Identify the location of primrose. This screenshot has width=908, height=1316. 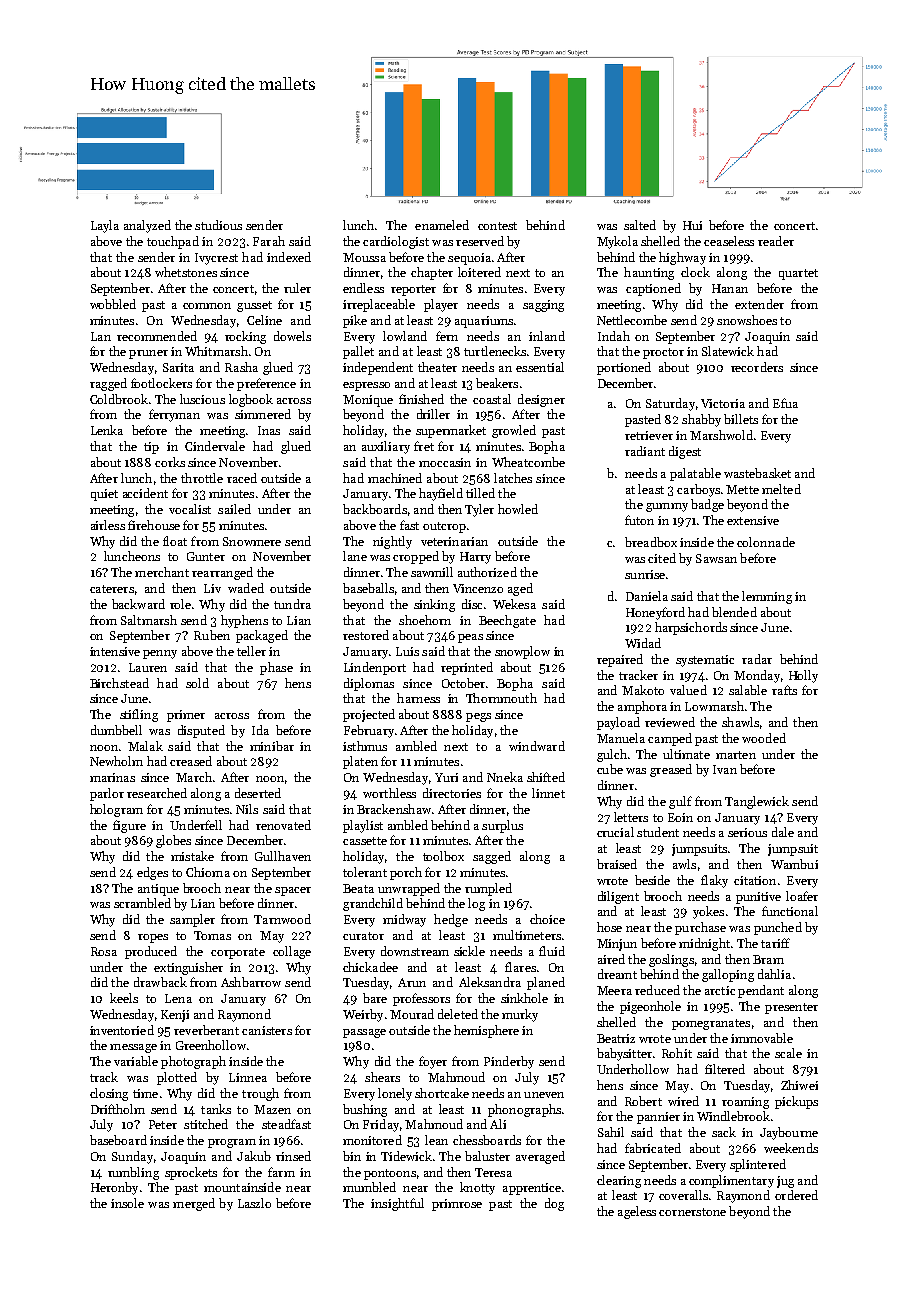
(457, 1205).
